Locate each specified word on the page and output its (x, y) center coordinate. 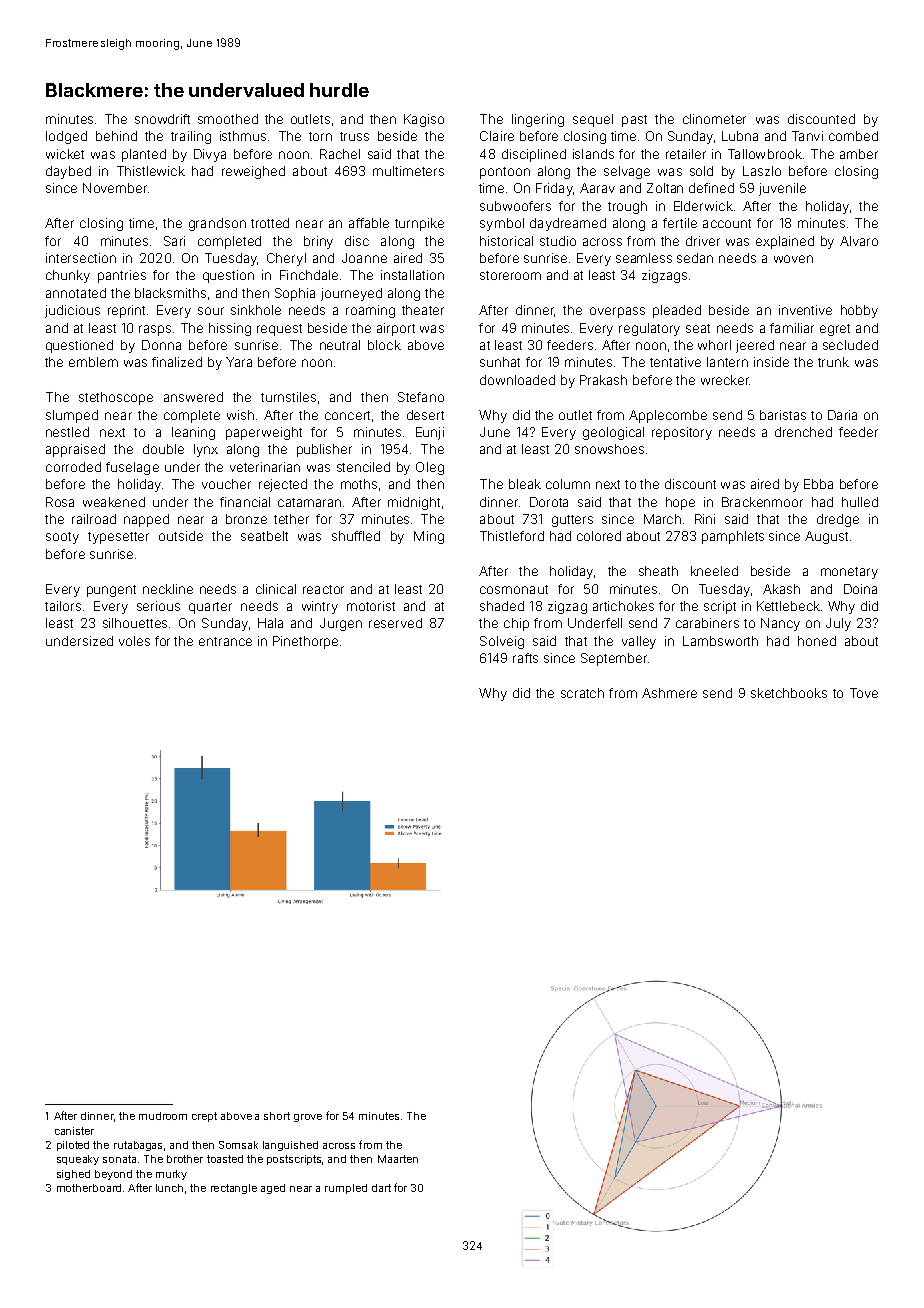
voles (134, 641)
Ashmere (669, 693)
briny (318, 242)
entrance (225, 641)
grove (308, 1118)
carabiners (707, 623)
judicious (72, 311)
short (277, 1116)
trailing (191, 137)
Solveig (502, 642)
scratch (582, 693)
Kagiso (424, 120)
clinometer (714, 119)
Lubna (740, 136)
